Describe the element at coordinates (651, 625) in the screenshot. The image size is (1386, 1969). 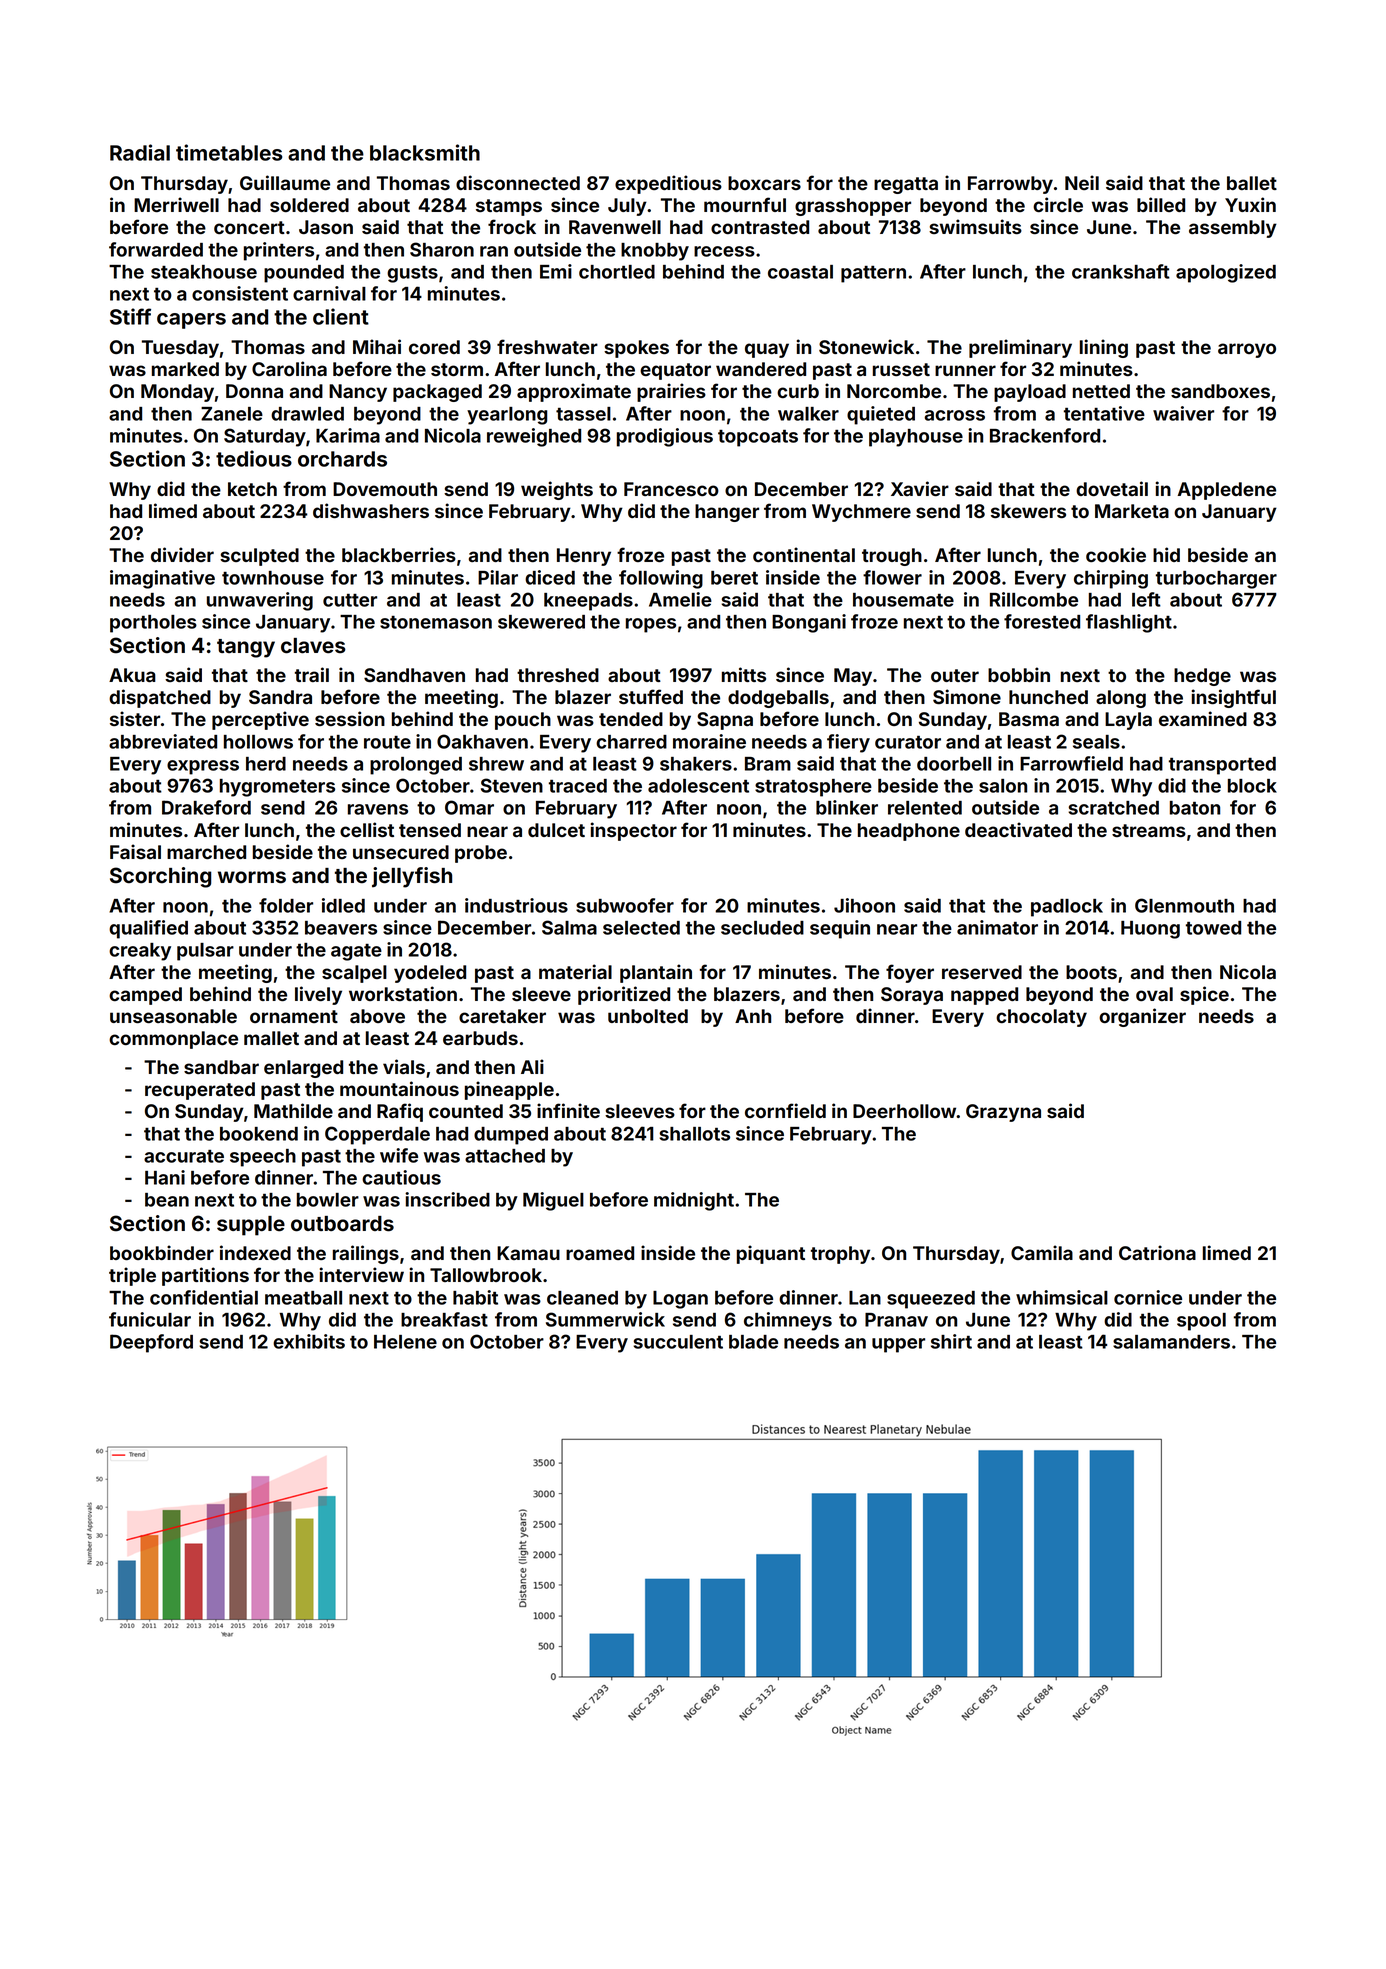
I see `ropes` at that location.
